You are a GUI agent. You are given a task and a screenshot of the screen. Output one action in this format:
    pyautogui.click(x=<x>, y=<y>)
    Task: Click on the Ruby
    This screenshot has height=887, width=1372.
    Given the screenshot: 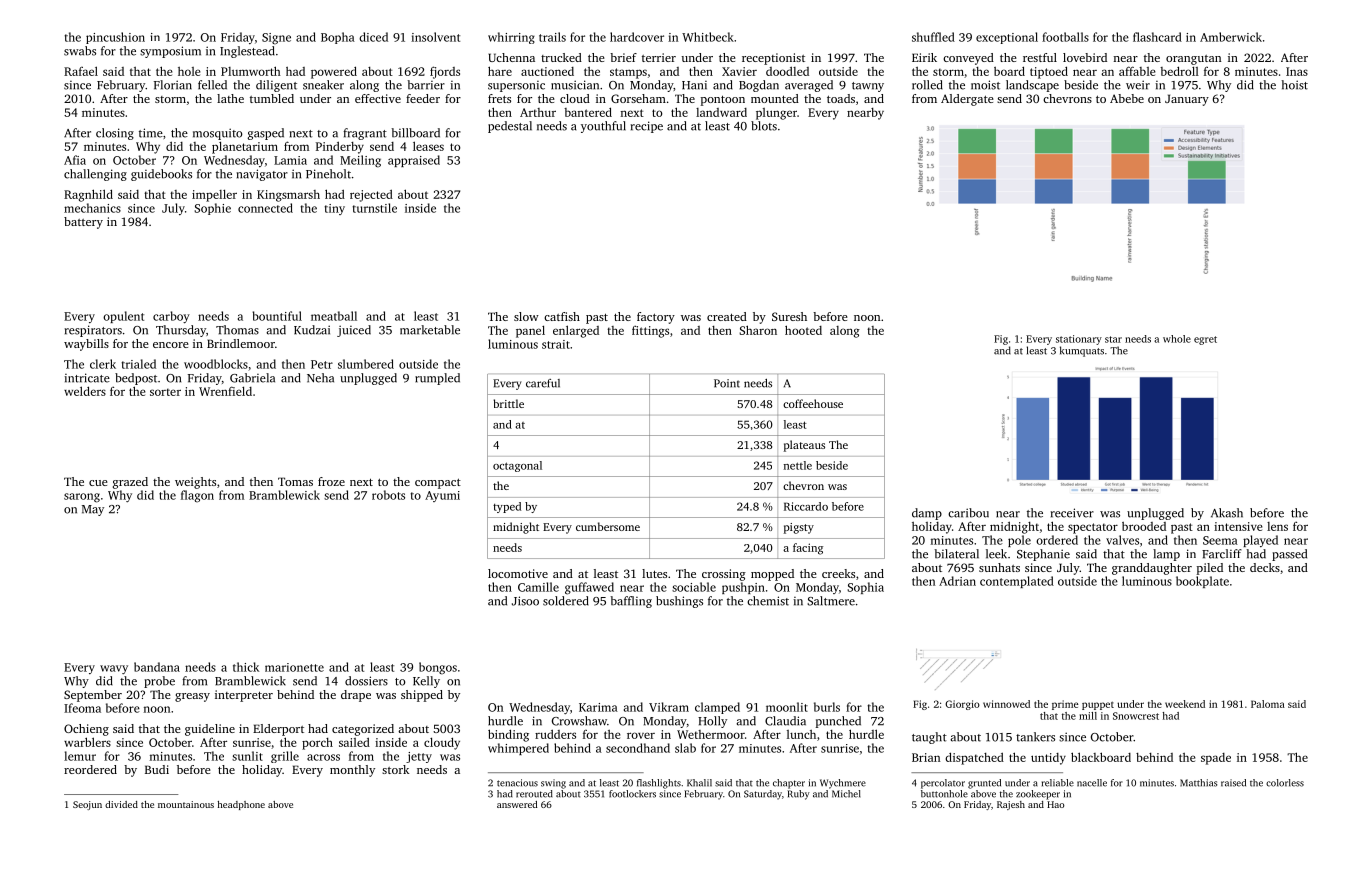 What is the action you would take?
    pyautogui.click(x=799, y=795)
